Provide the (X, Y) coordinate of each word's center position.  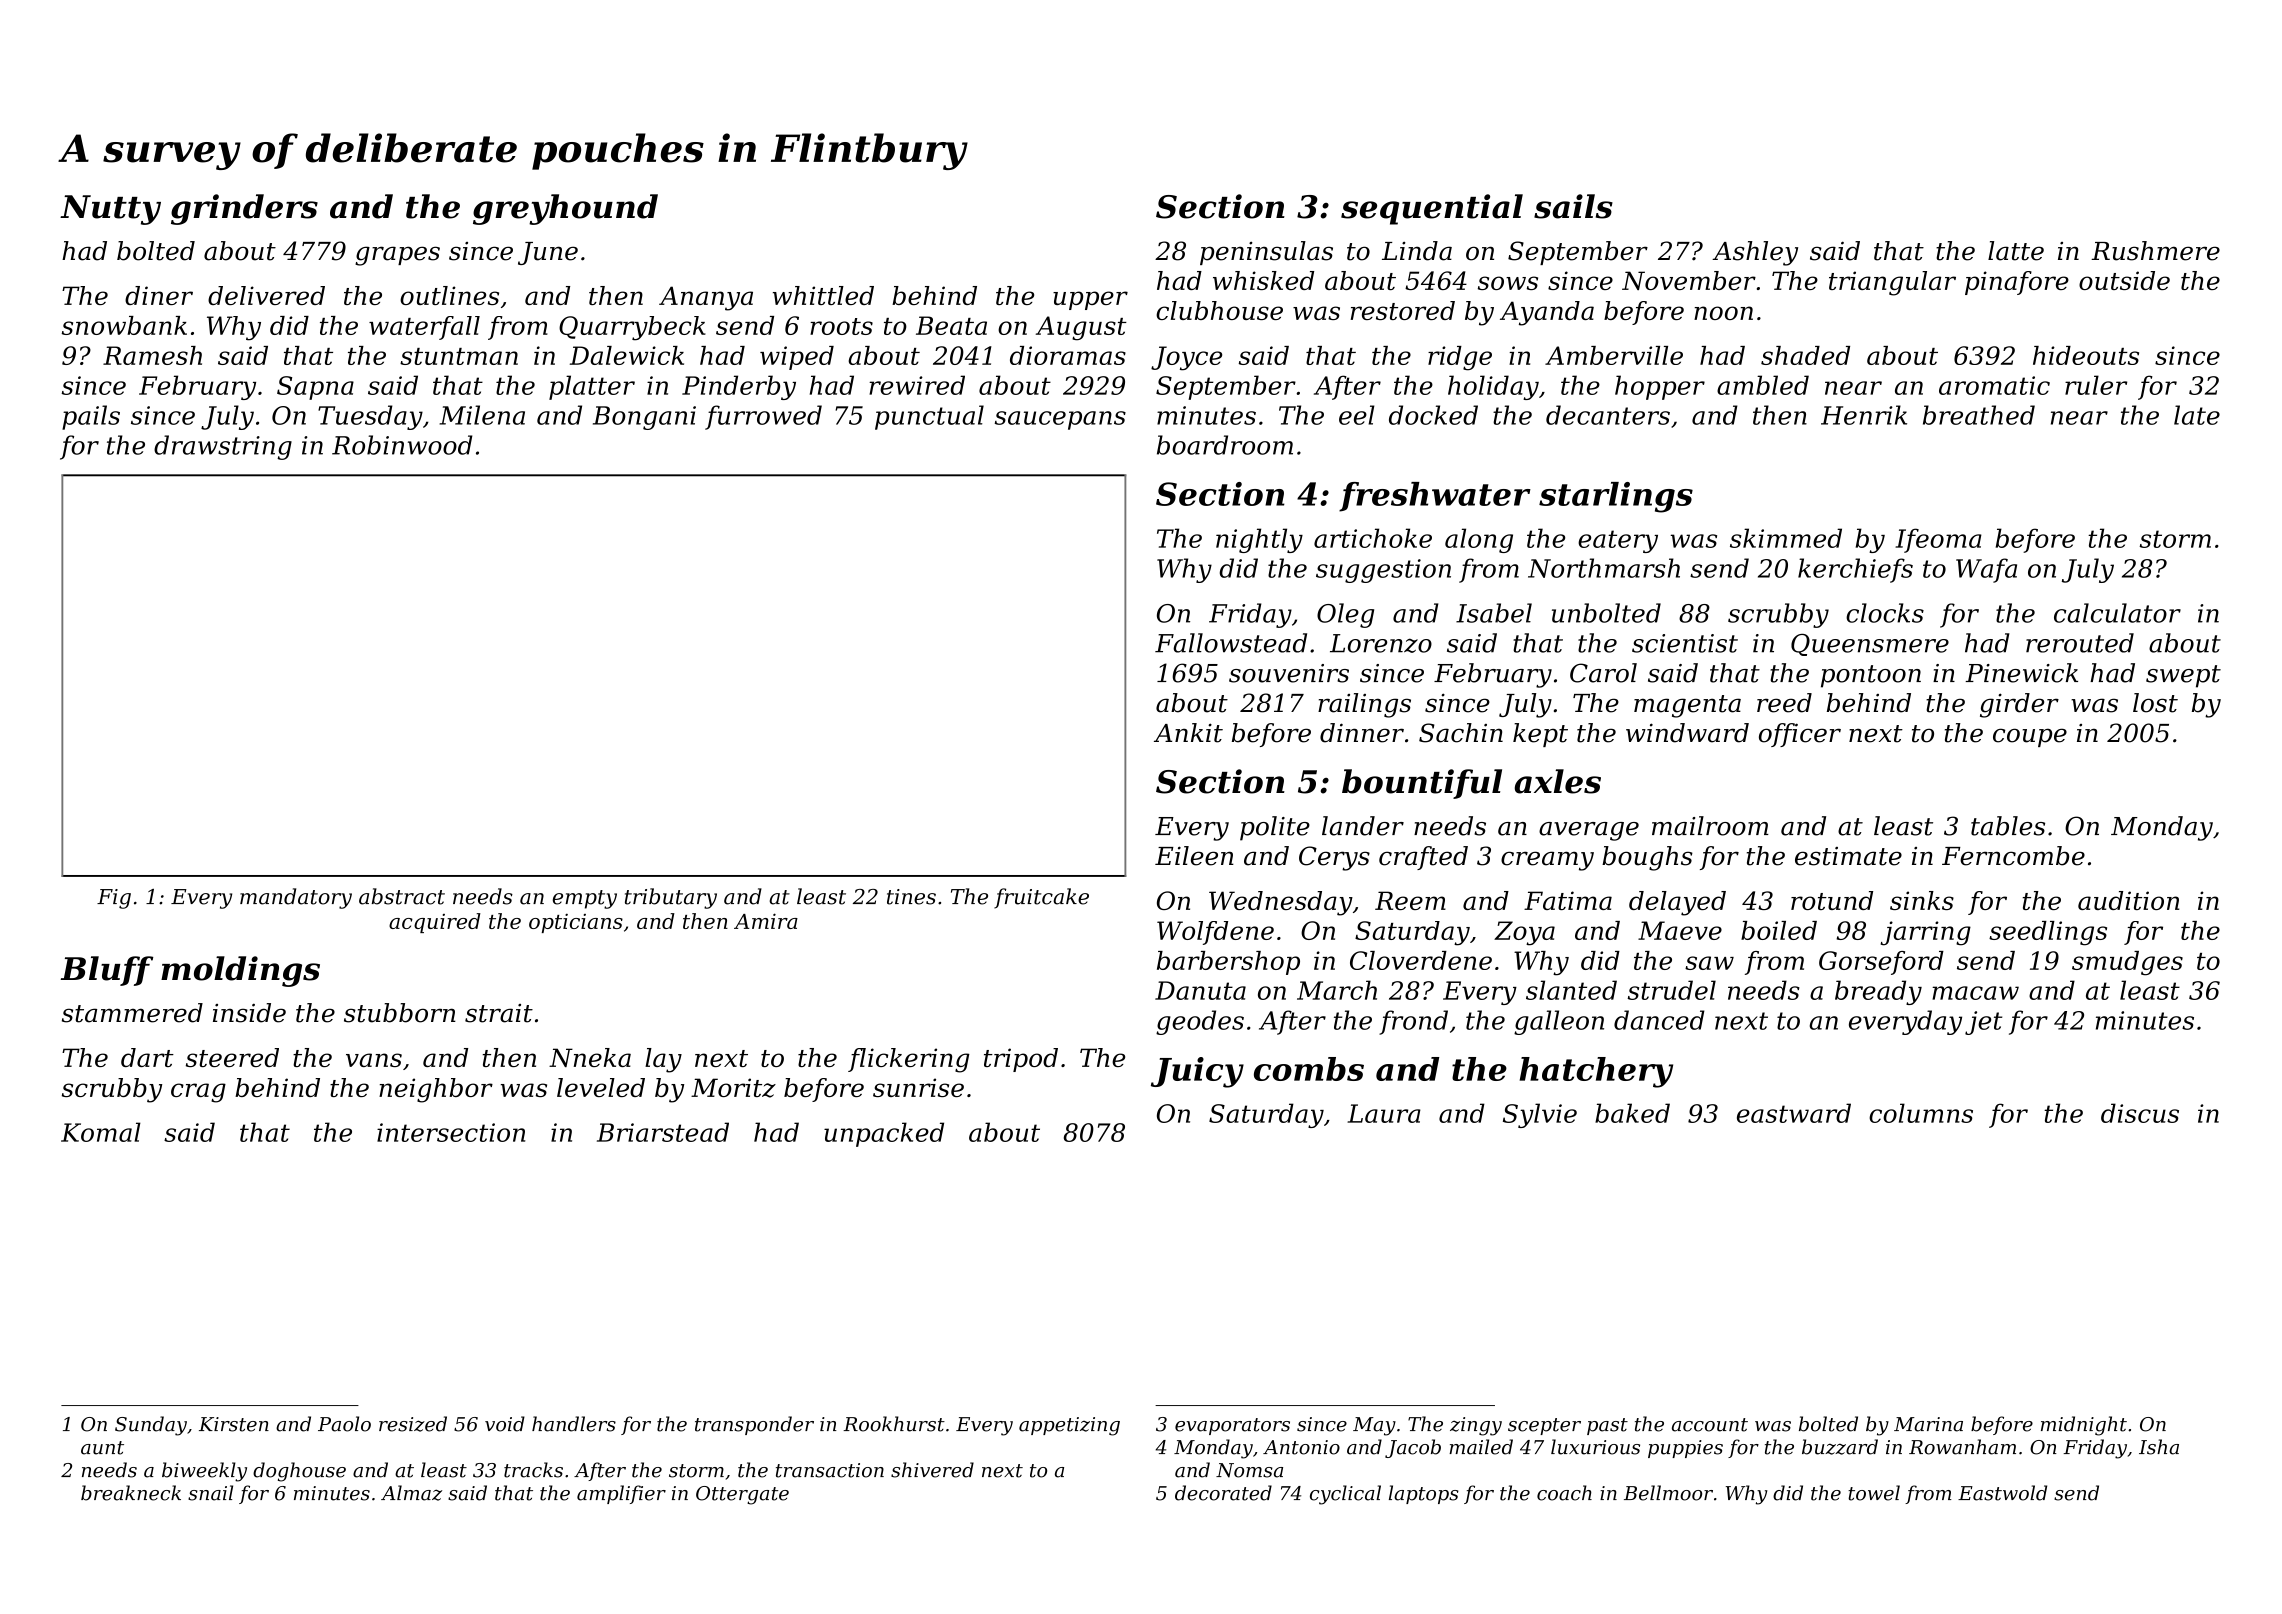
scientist (1685, 643)
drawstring (223, 447)
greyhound (565, 209)
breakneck (131, 1493)
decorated (1223, 1493)
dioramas (1068, 355)
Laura (1384, 1113)
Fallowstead (1231, 643)
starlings (1616, 497)
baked (1632, 1113)
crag (198, 1093)
